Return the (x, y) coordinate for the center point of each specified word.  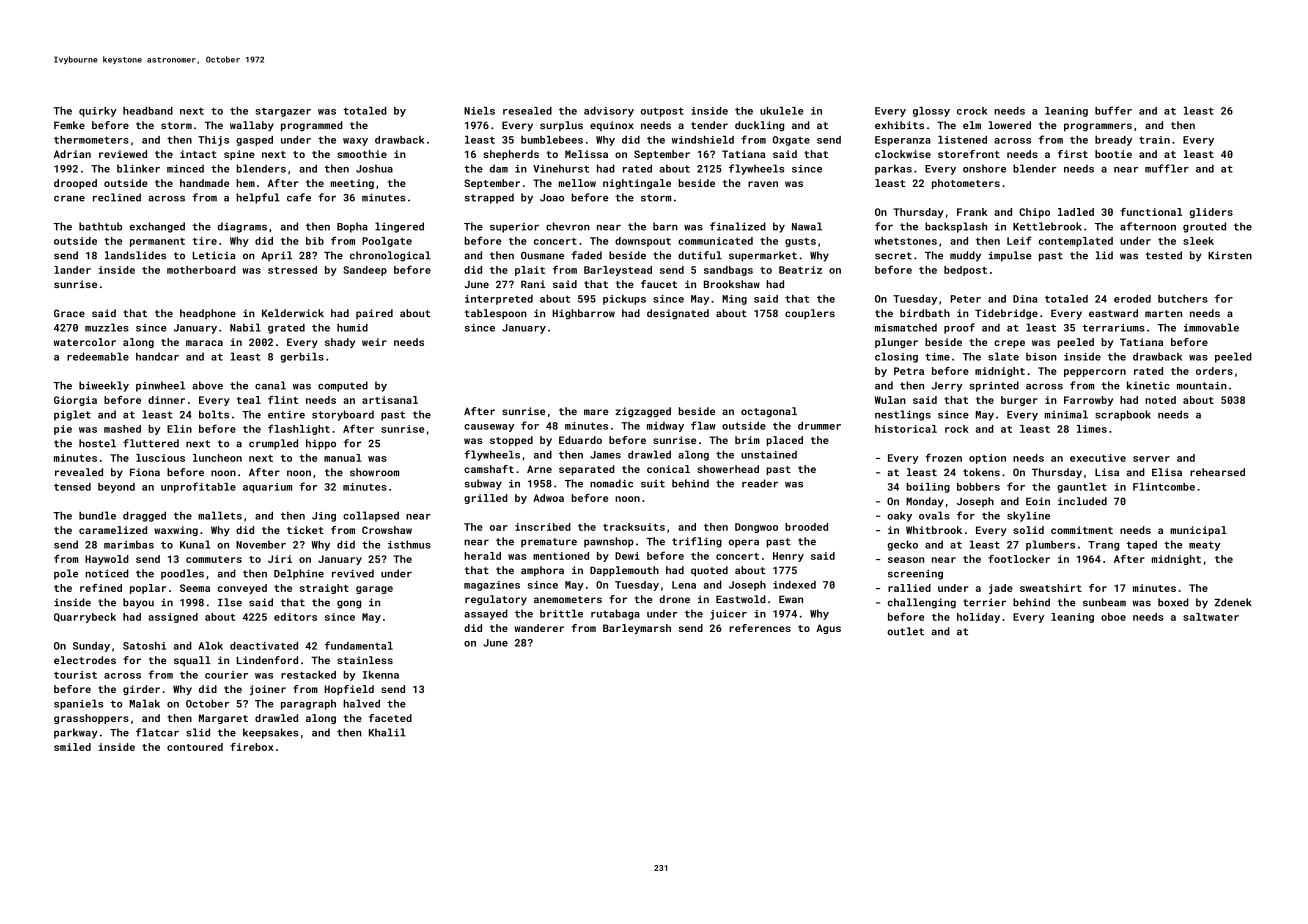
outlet (905, 631)
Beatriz (800, 270)
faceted (390, 718)
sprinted (994, 386)
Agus (828, 629)
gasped (254, 141)
